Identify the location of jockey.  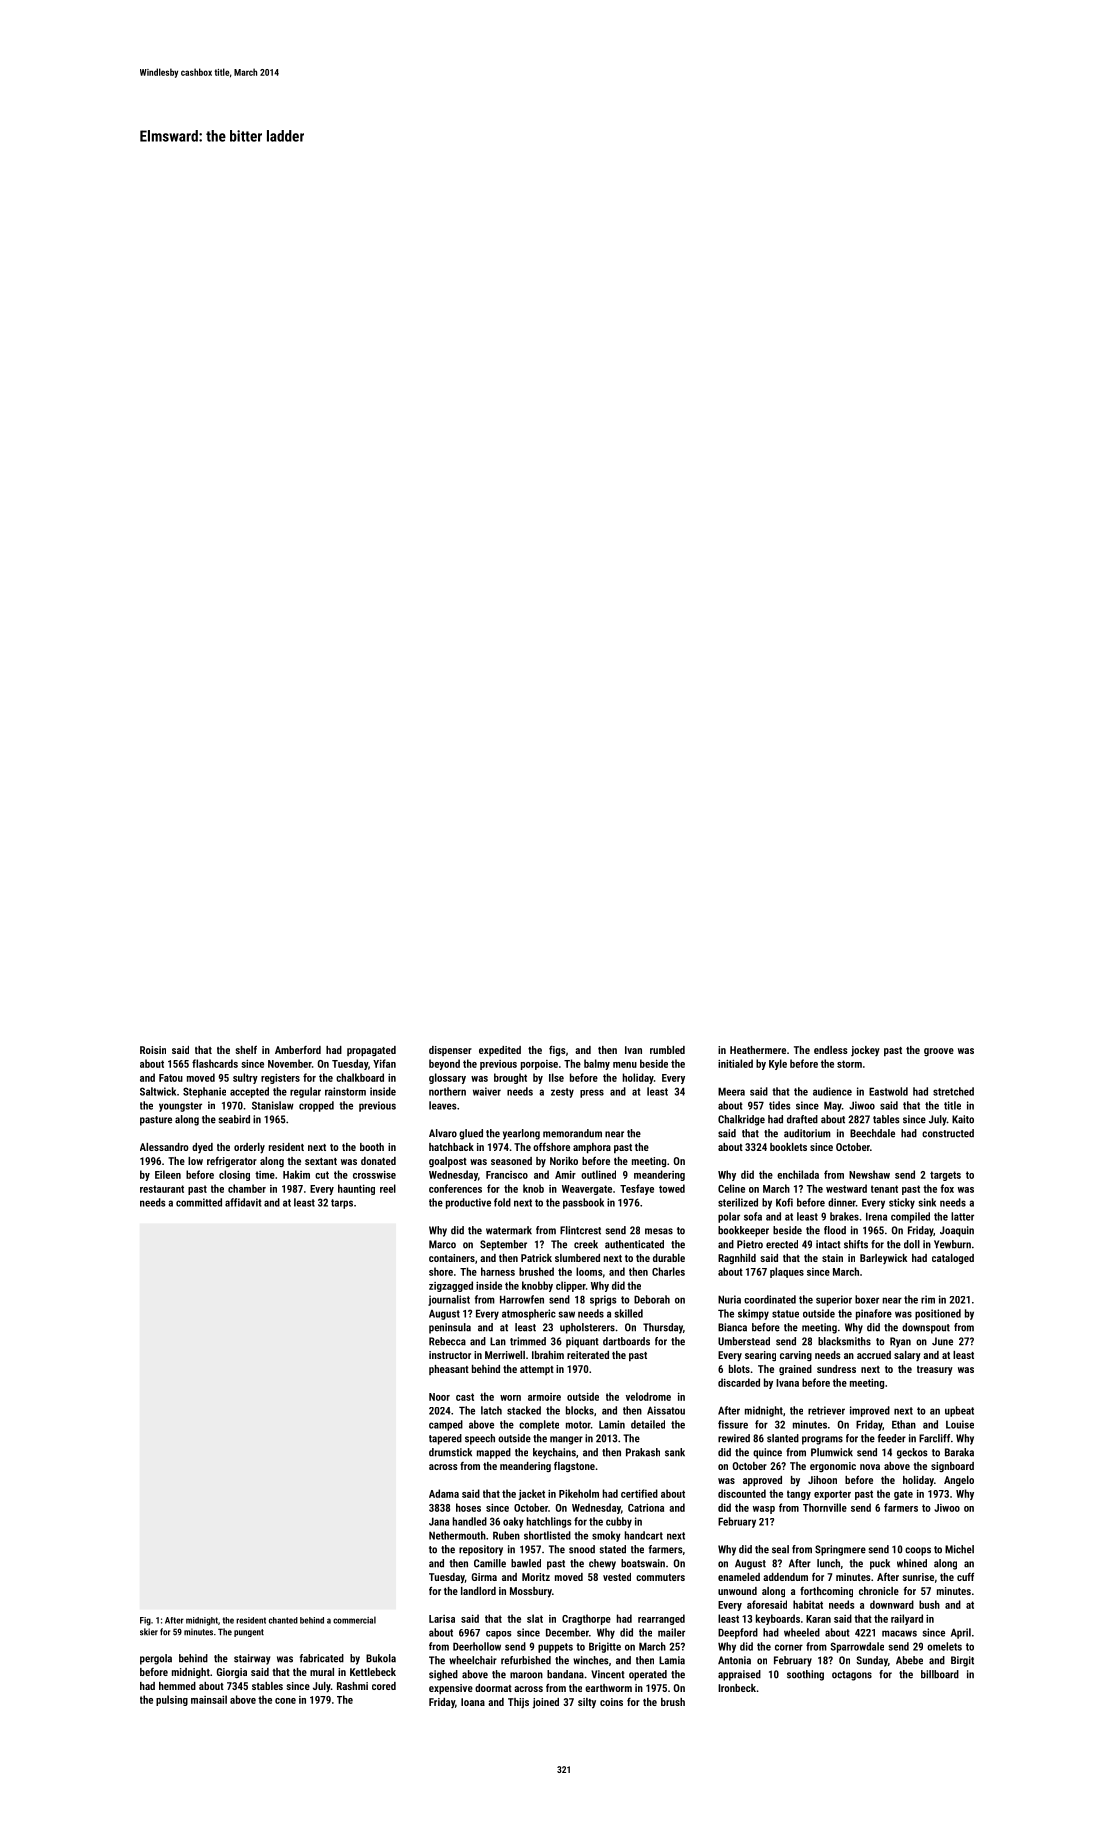
(865, 1051).
